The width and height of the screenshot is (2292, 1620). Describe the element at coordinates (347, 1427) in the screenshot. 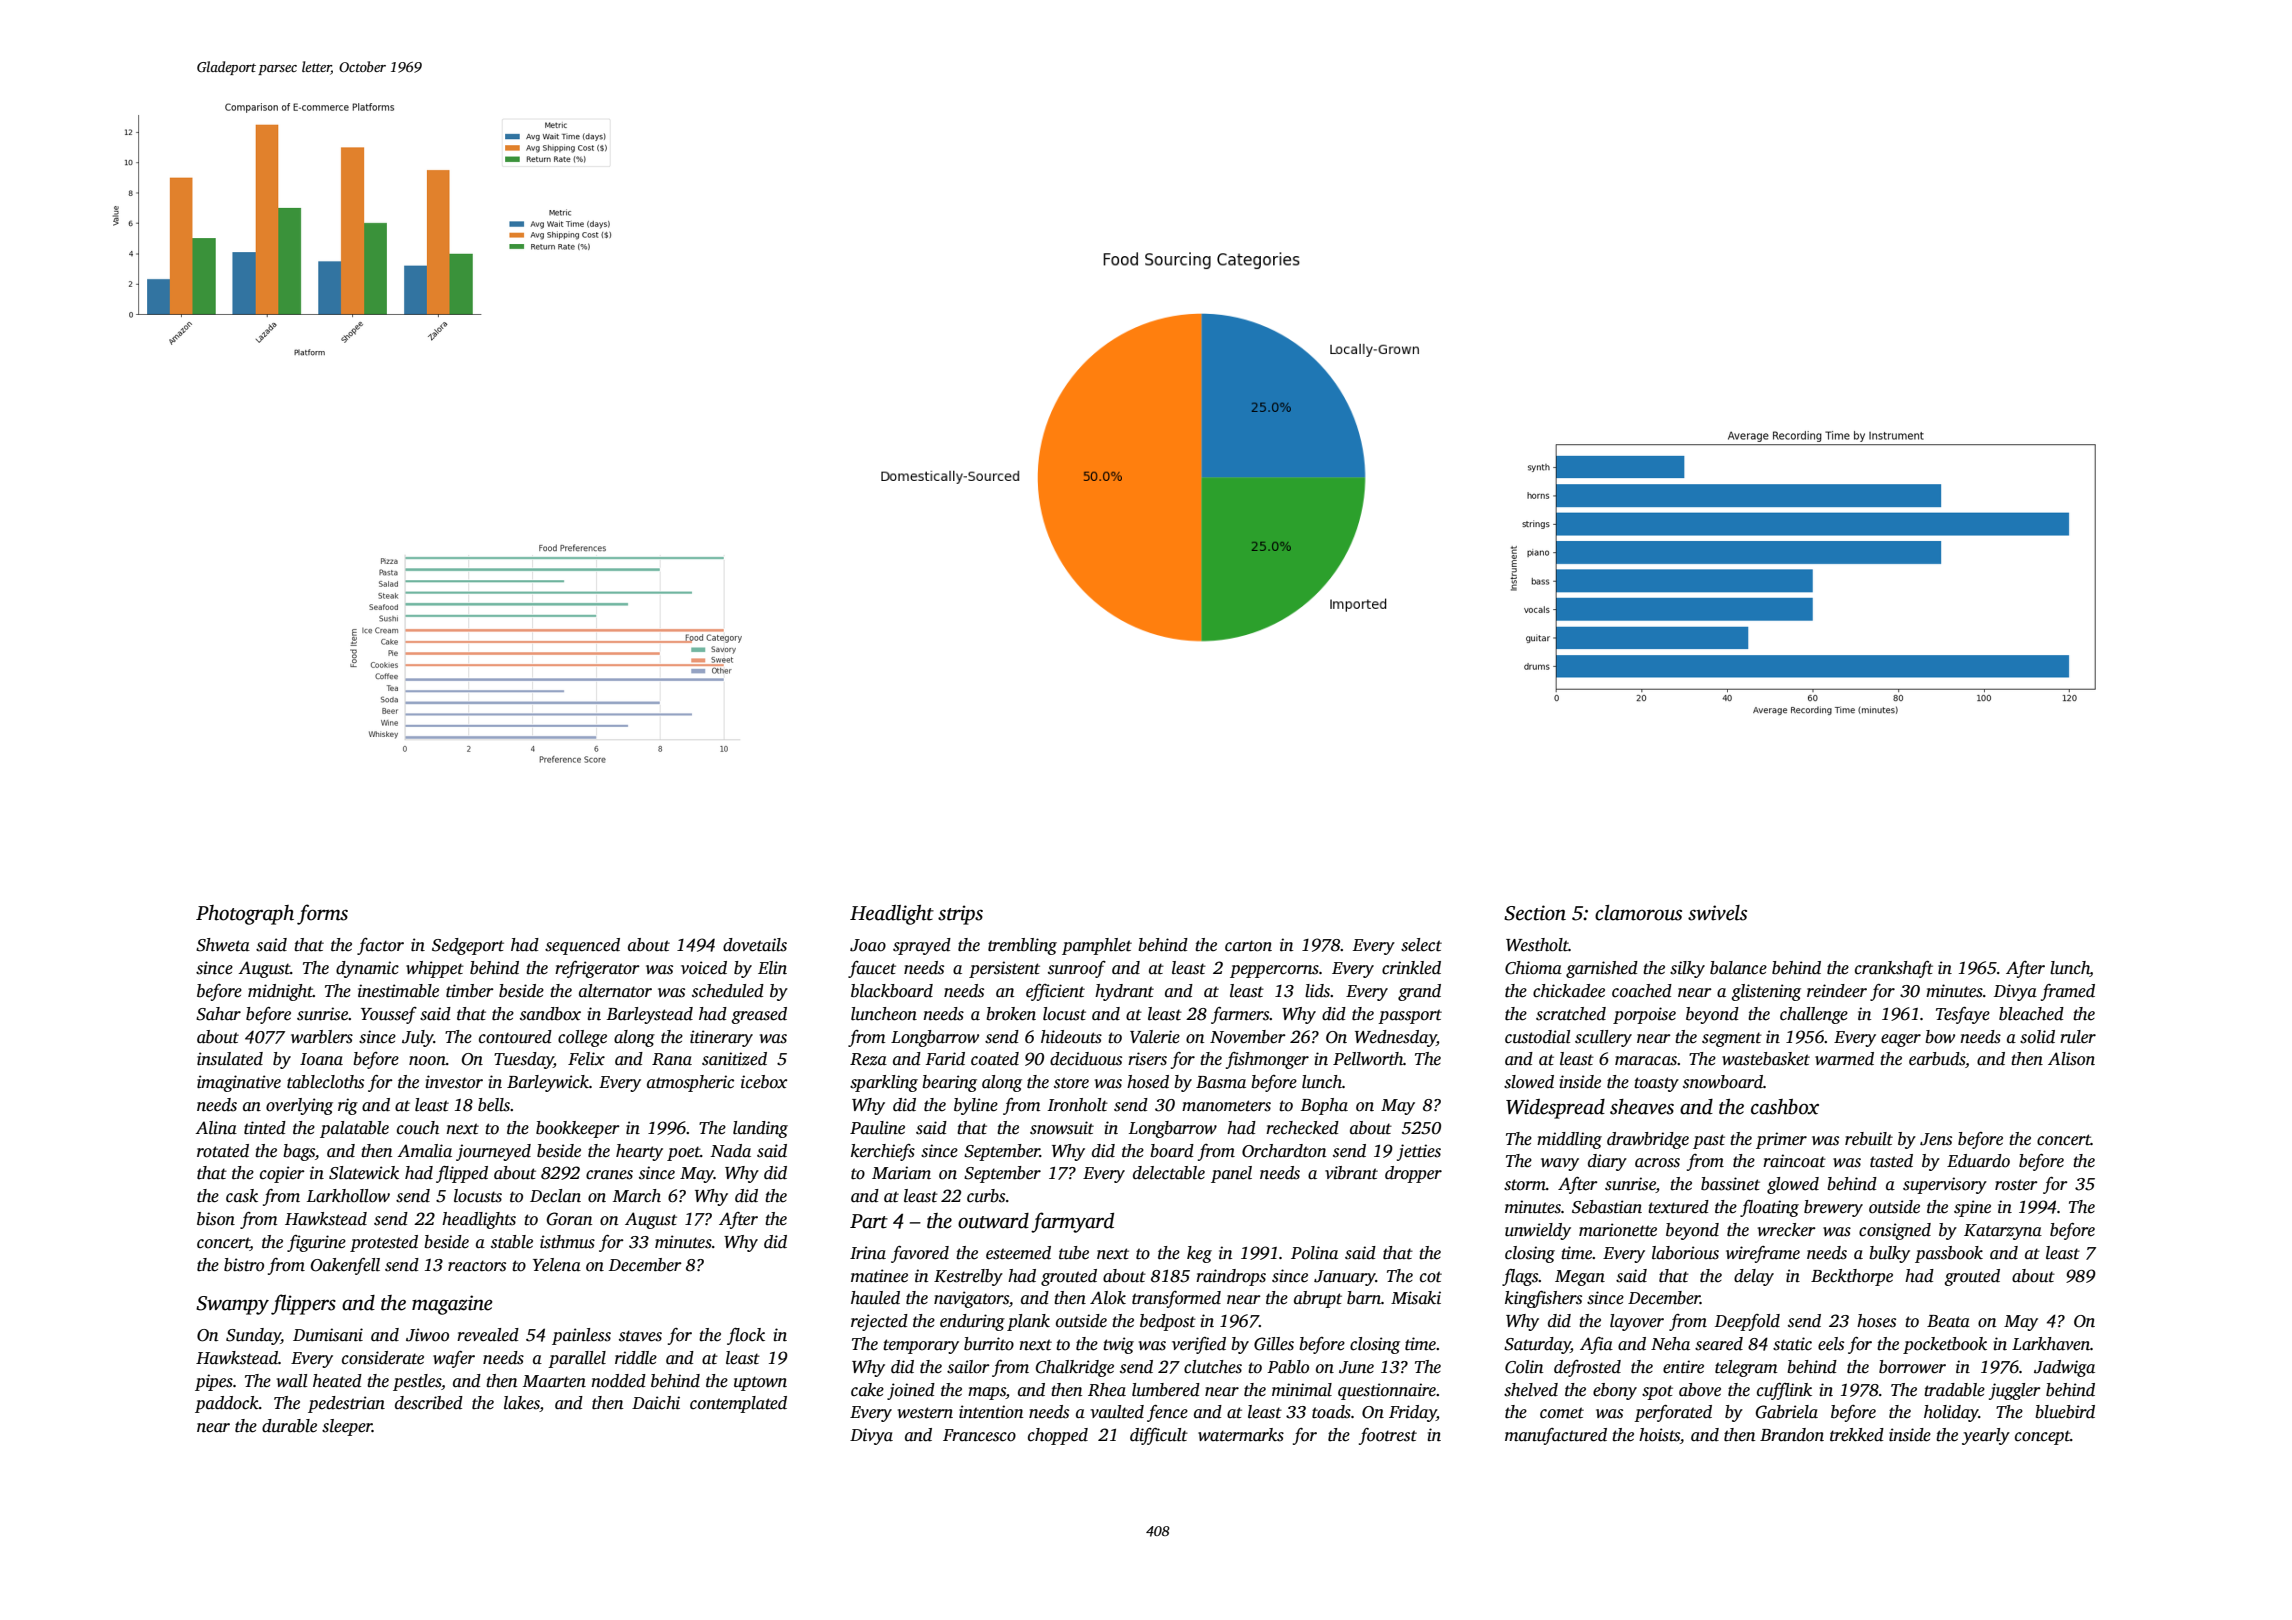

I see `sleeper` at that location.
